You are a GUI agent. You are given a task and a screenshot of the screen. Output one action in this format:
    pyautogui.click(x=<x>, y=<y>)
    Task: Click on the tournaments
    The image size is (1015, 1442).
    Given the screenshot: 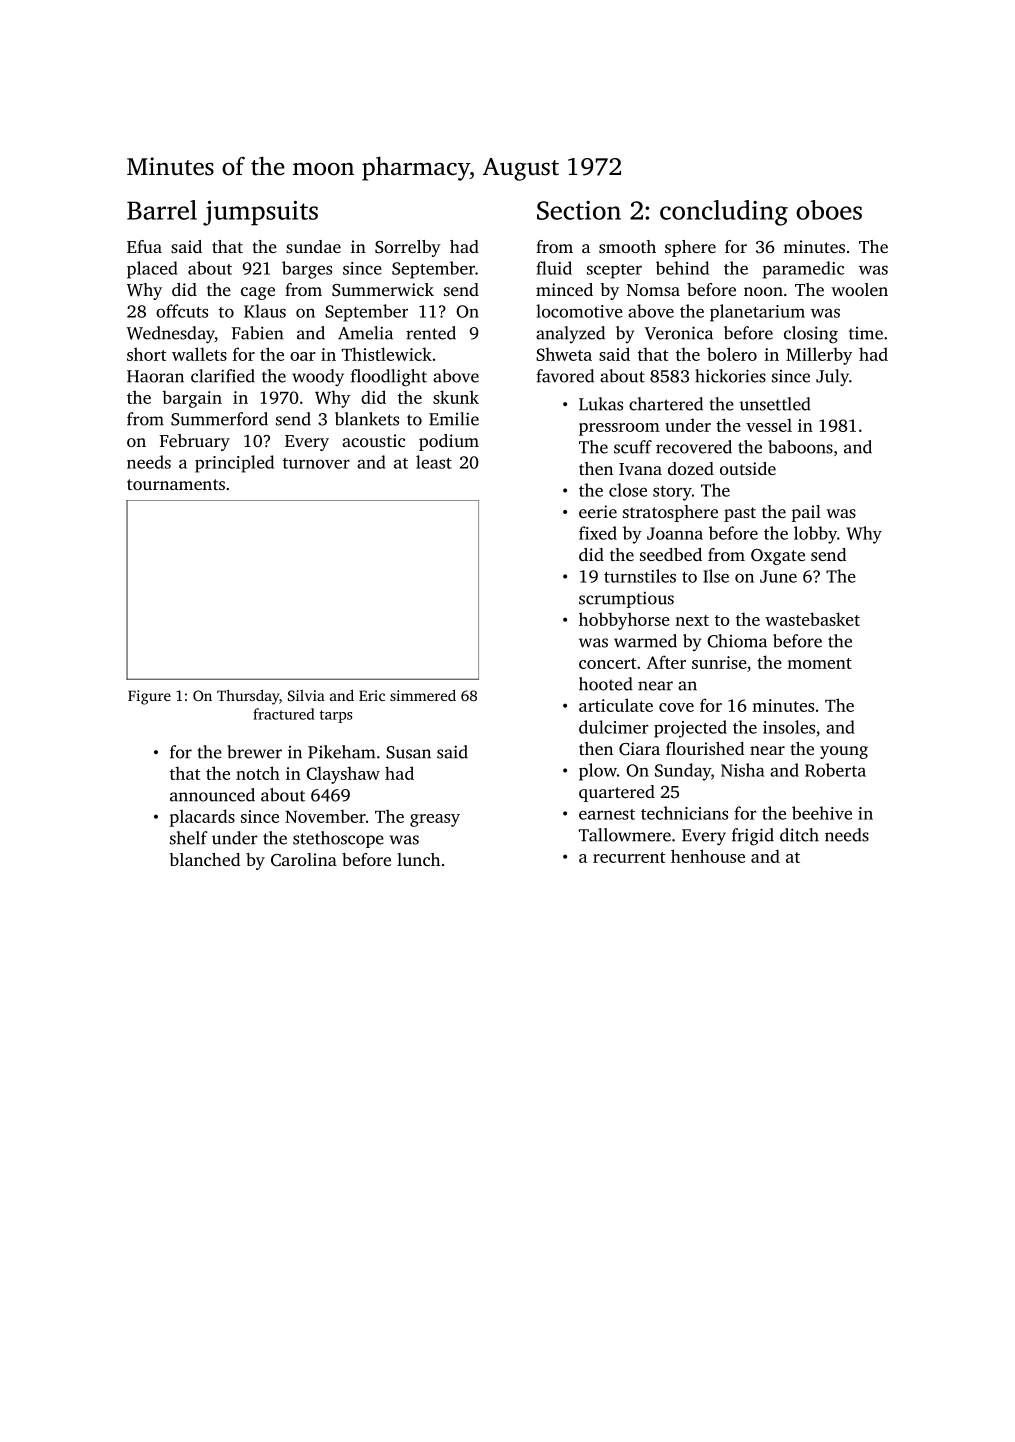 What is the action you would take?
    pyautogui.click(x=176, y=484)
